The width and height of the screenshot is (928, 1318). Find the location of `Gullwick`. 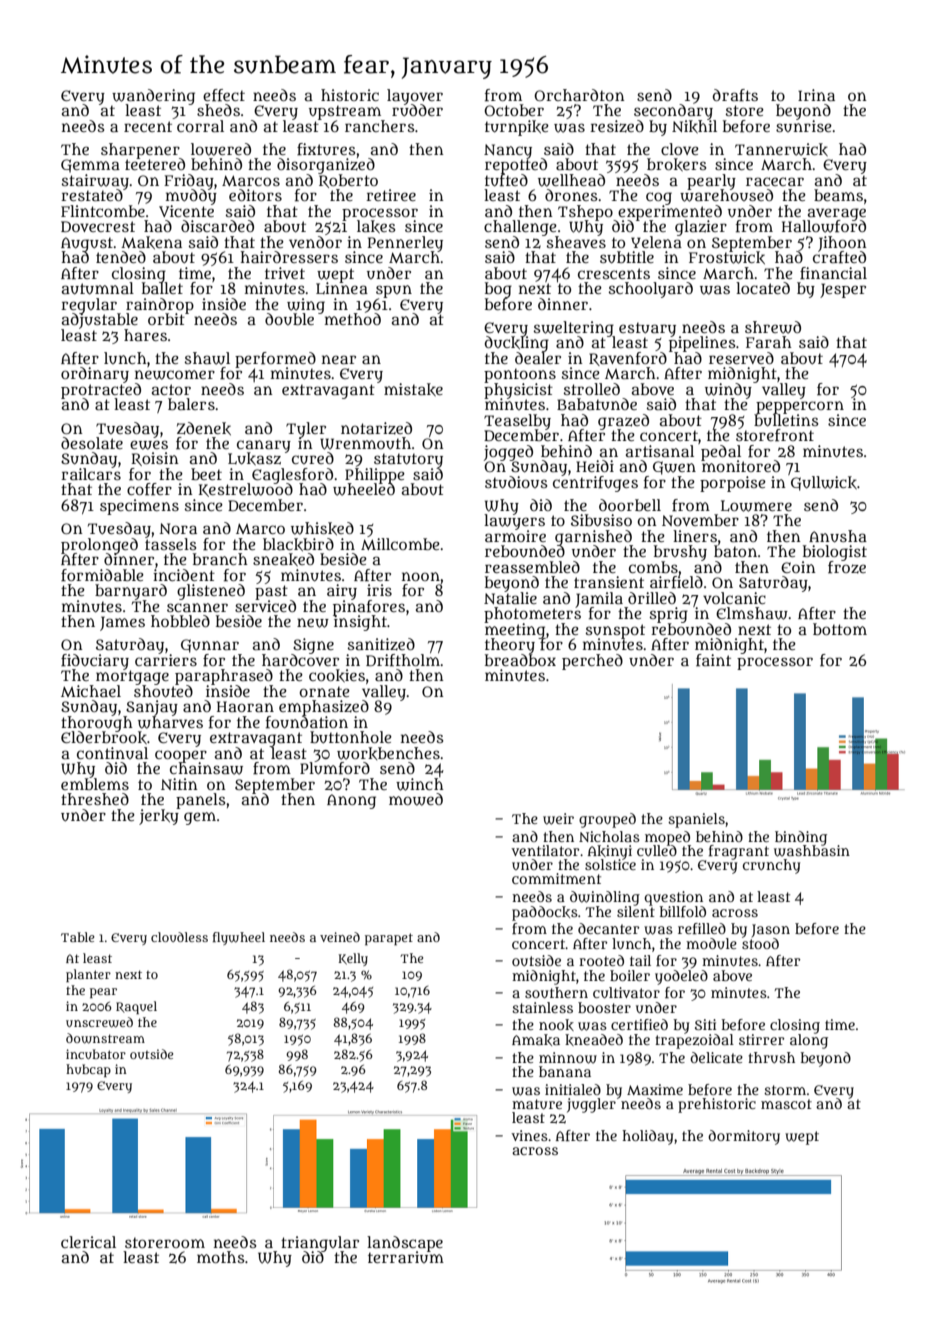

Gullwick is located at coordinates (824, 483).
